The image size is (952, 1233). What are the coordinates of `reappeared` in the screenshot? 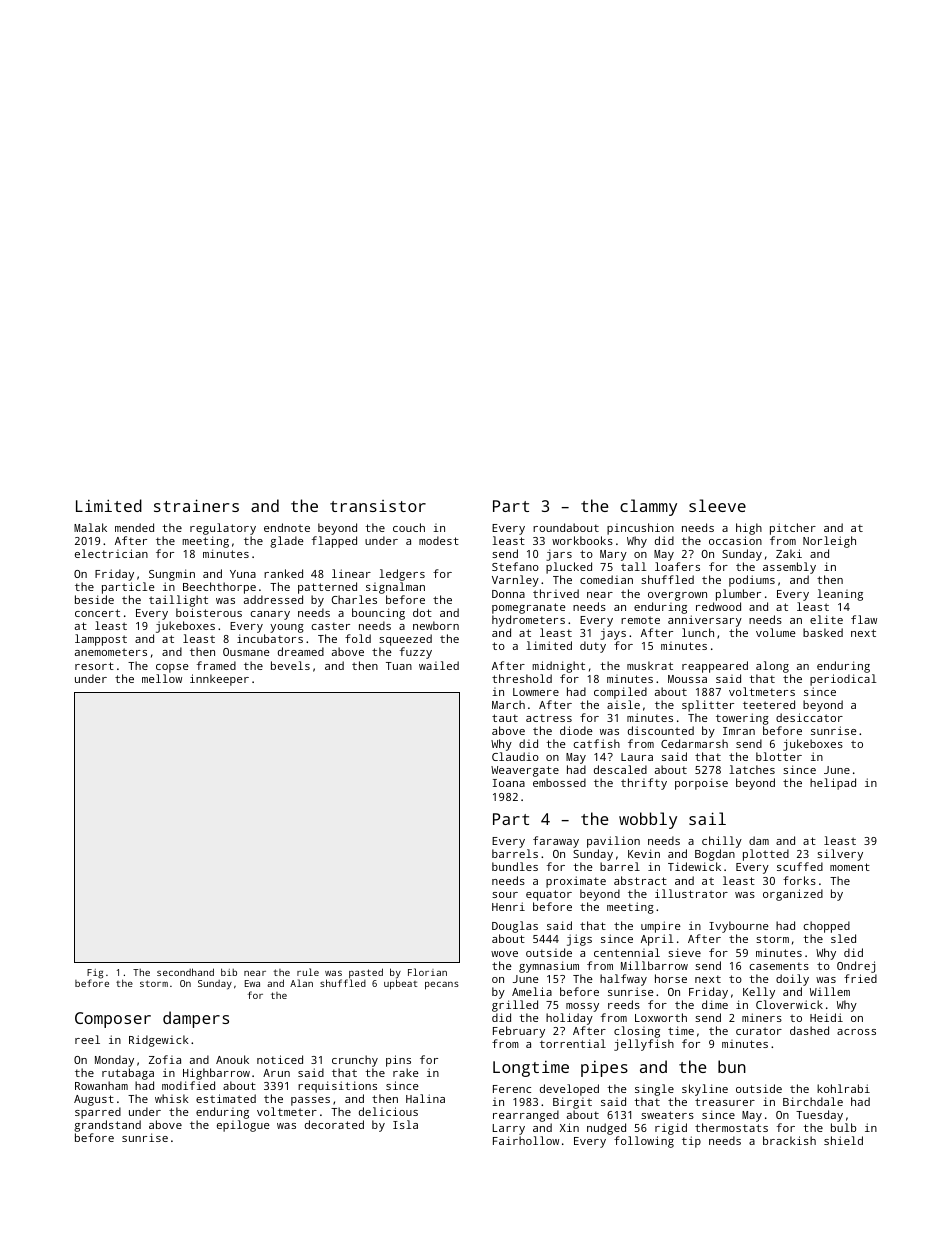 It's located at (715, 667).
